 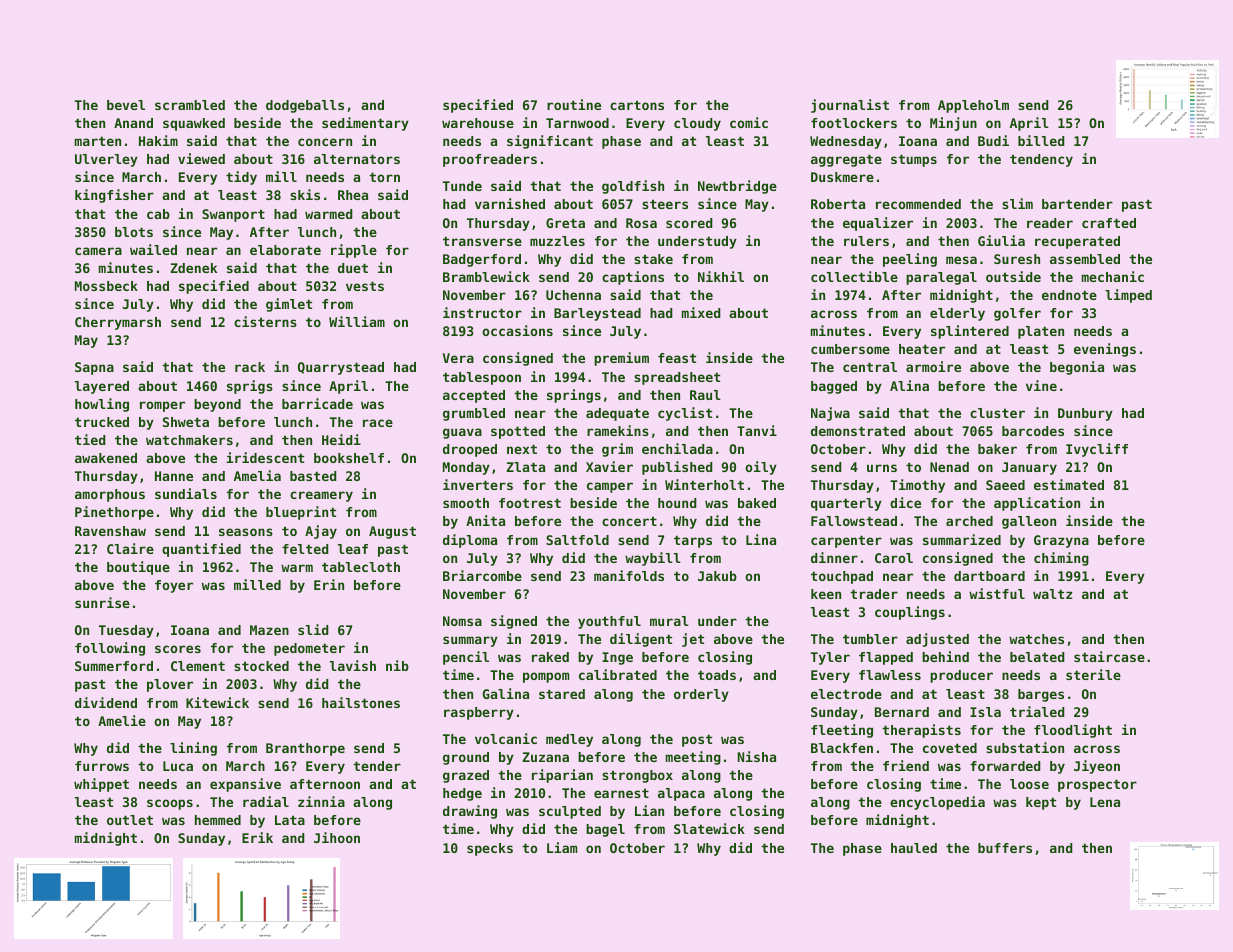 I want to click on specks, so click(x=490, y=849).
